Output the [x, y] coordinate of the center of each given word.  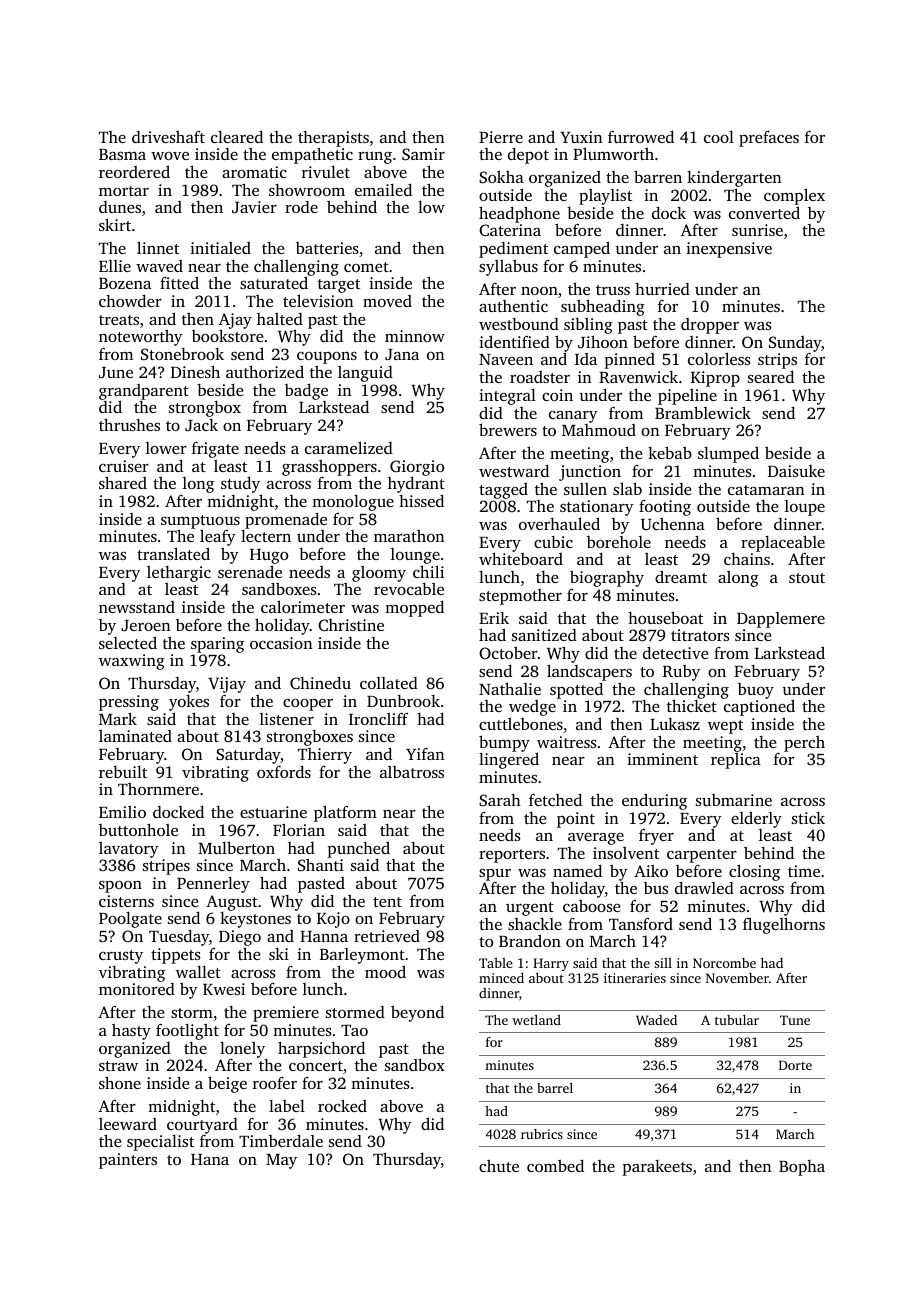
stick [808, 818]
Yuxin [581, 137]
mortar [124, 191]
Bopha [802, 1168]
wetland [536, 1020]
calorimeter [303, 606]
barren [658, 176]
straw [118, 1066]
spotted [576, 690]
